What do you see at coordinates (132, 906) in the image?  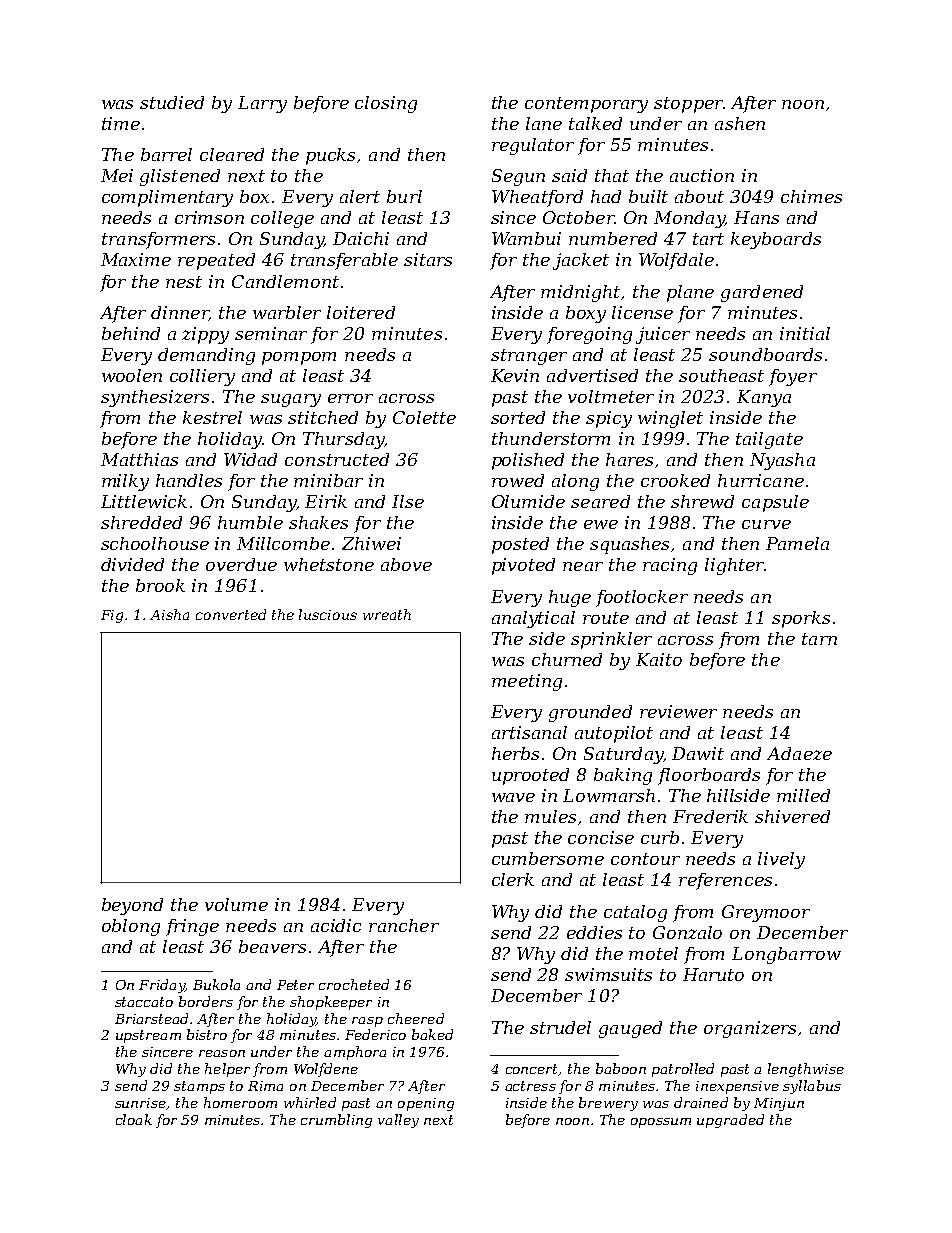 I see `beyond` at bounding box center [132, 906].
